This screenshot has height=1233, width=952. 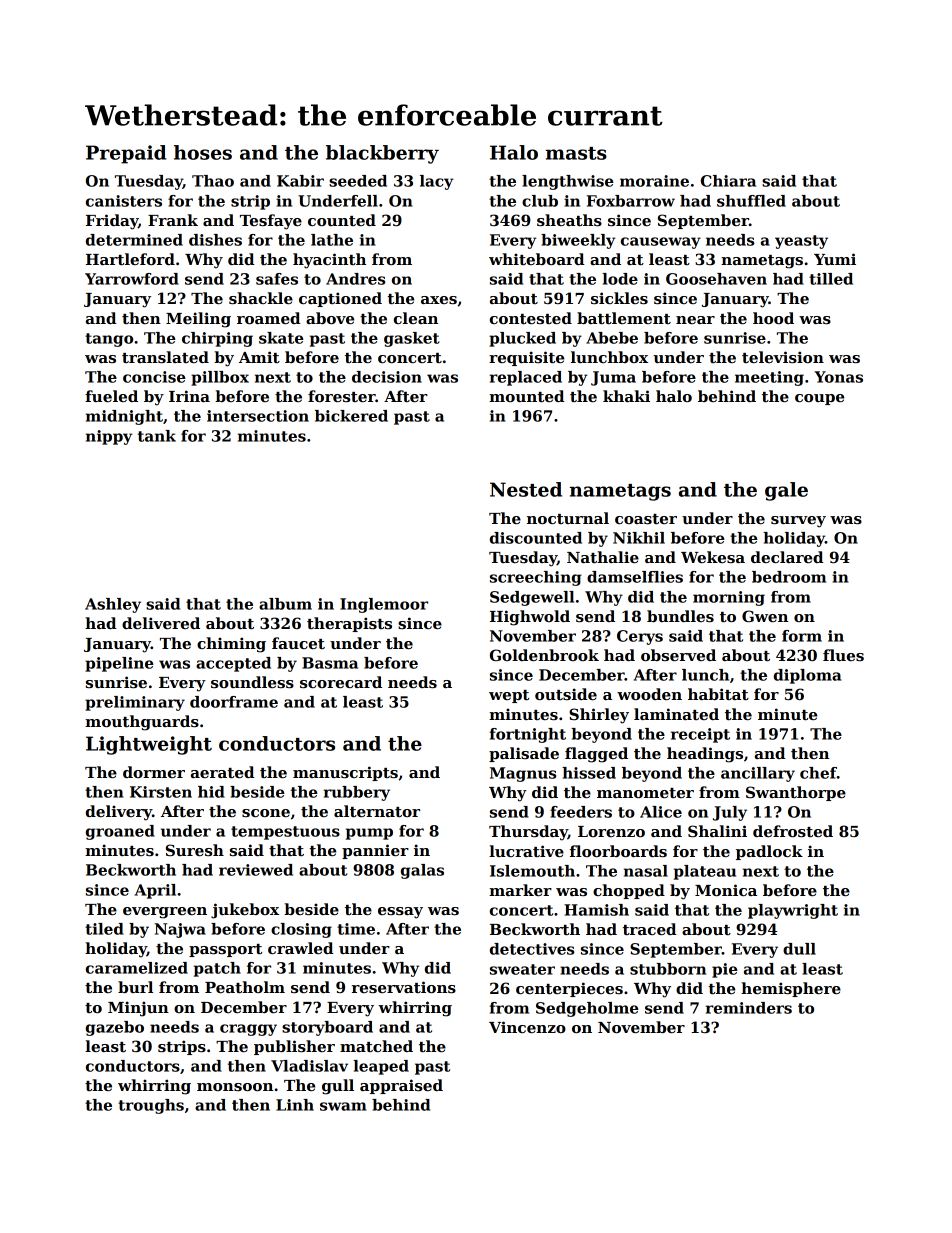 I want to click on blackberry, so click(x=382, y=154).
